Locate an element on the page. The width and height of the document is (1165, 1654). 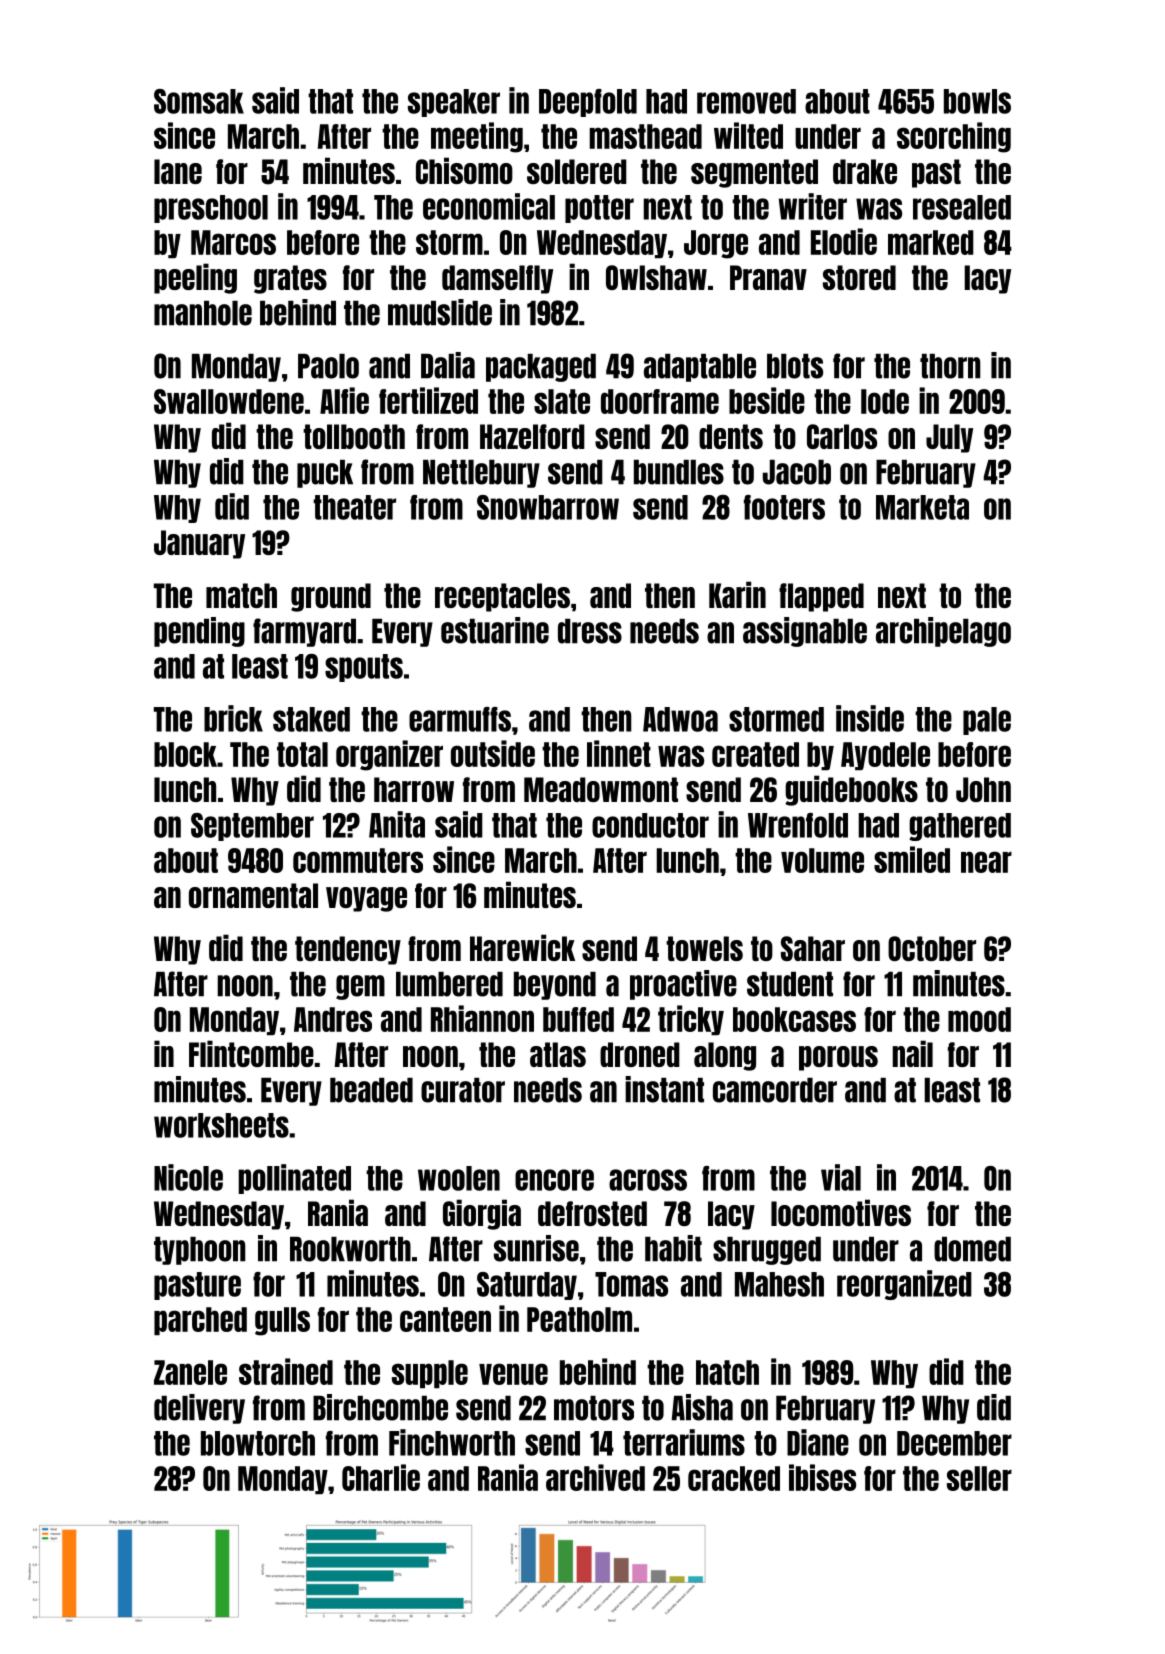
soldered is located at coordinates (577, 171).
